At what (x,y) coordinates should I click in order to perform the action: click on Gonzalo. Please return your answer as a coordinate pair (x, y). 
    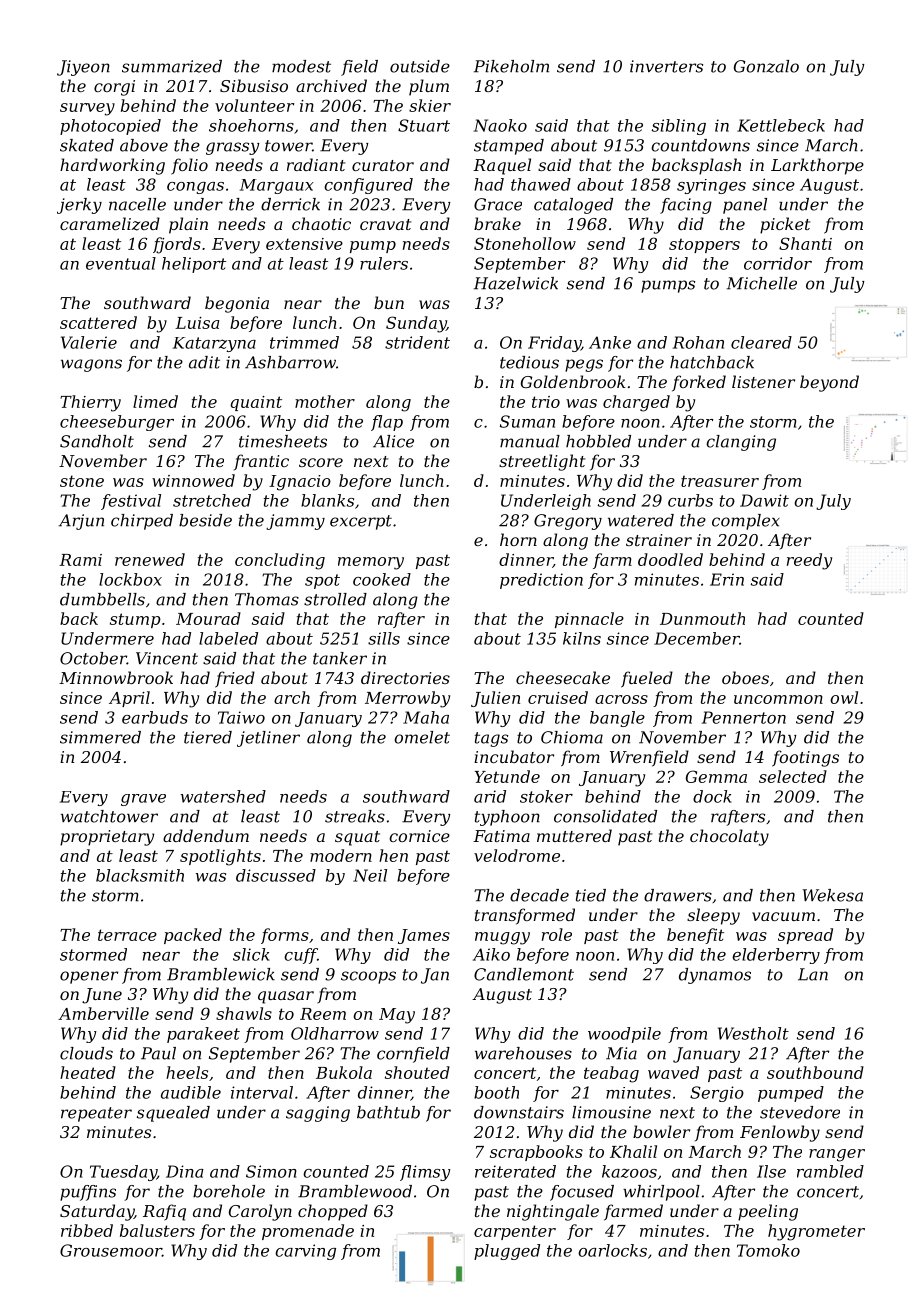
    Looking at the image, I should click on (766, 66).
